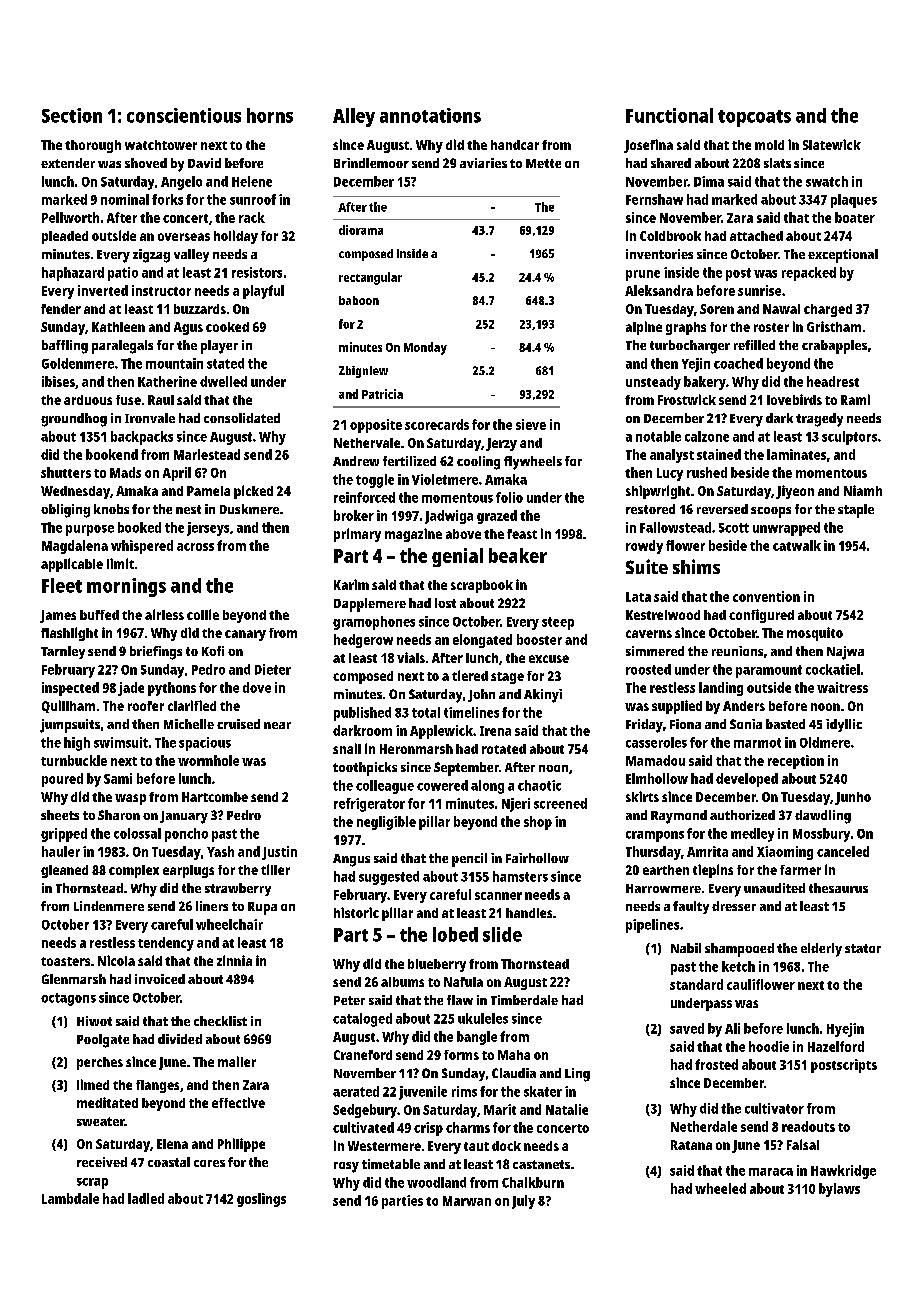 This screenshot has width=924, height=1308. I want to click on crabapples, so click(834, 347).
